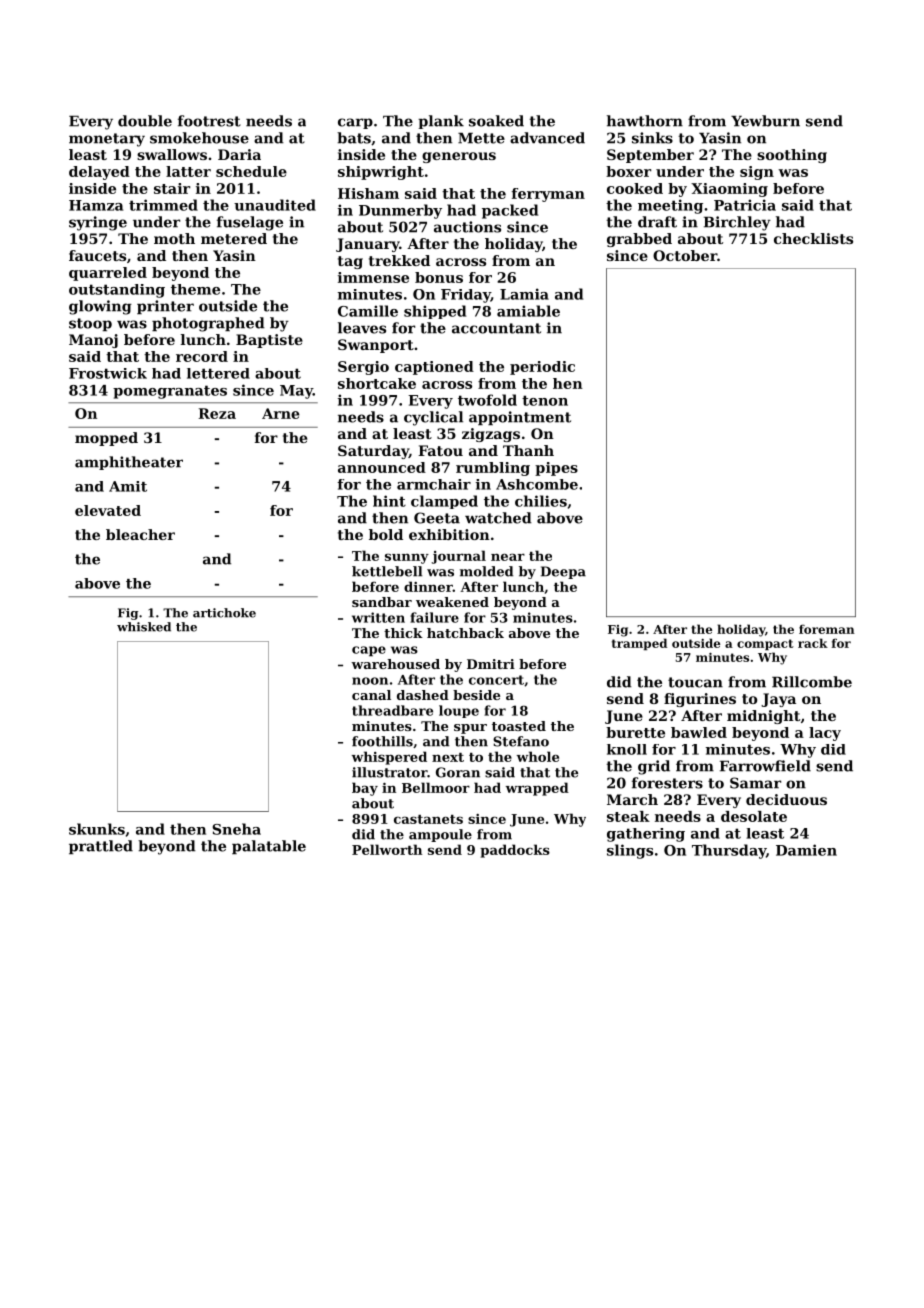 The width and height of the document is (924, 1308). I want to click on Ashcombe, so click(537, 484).
